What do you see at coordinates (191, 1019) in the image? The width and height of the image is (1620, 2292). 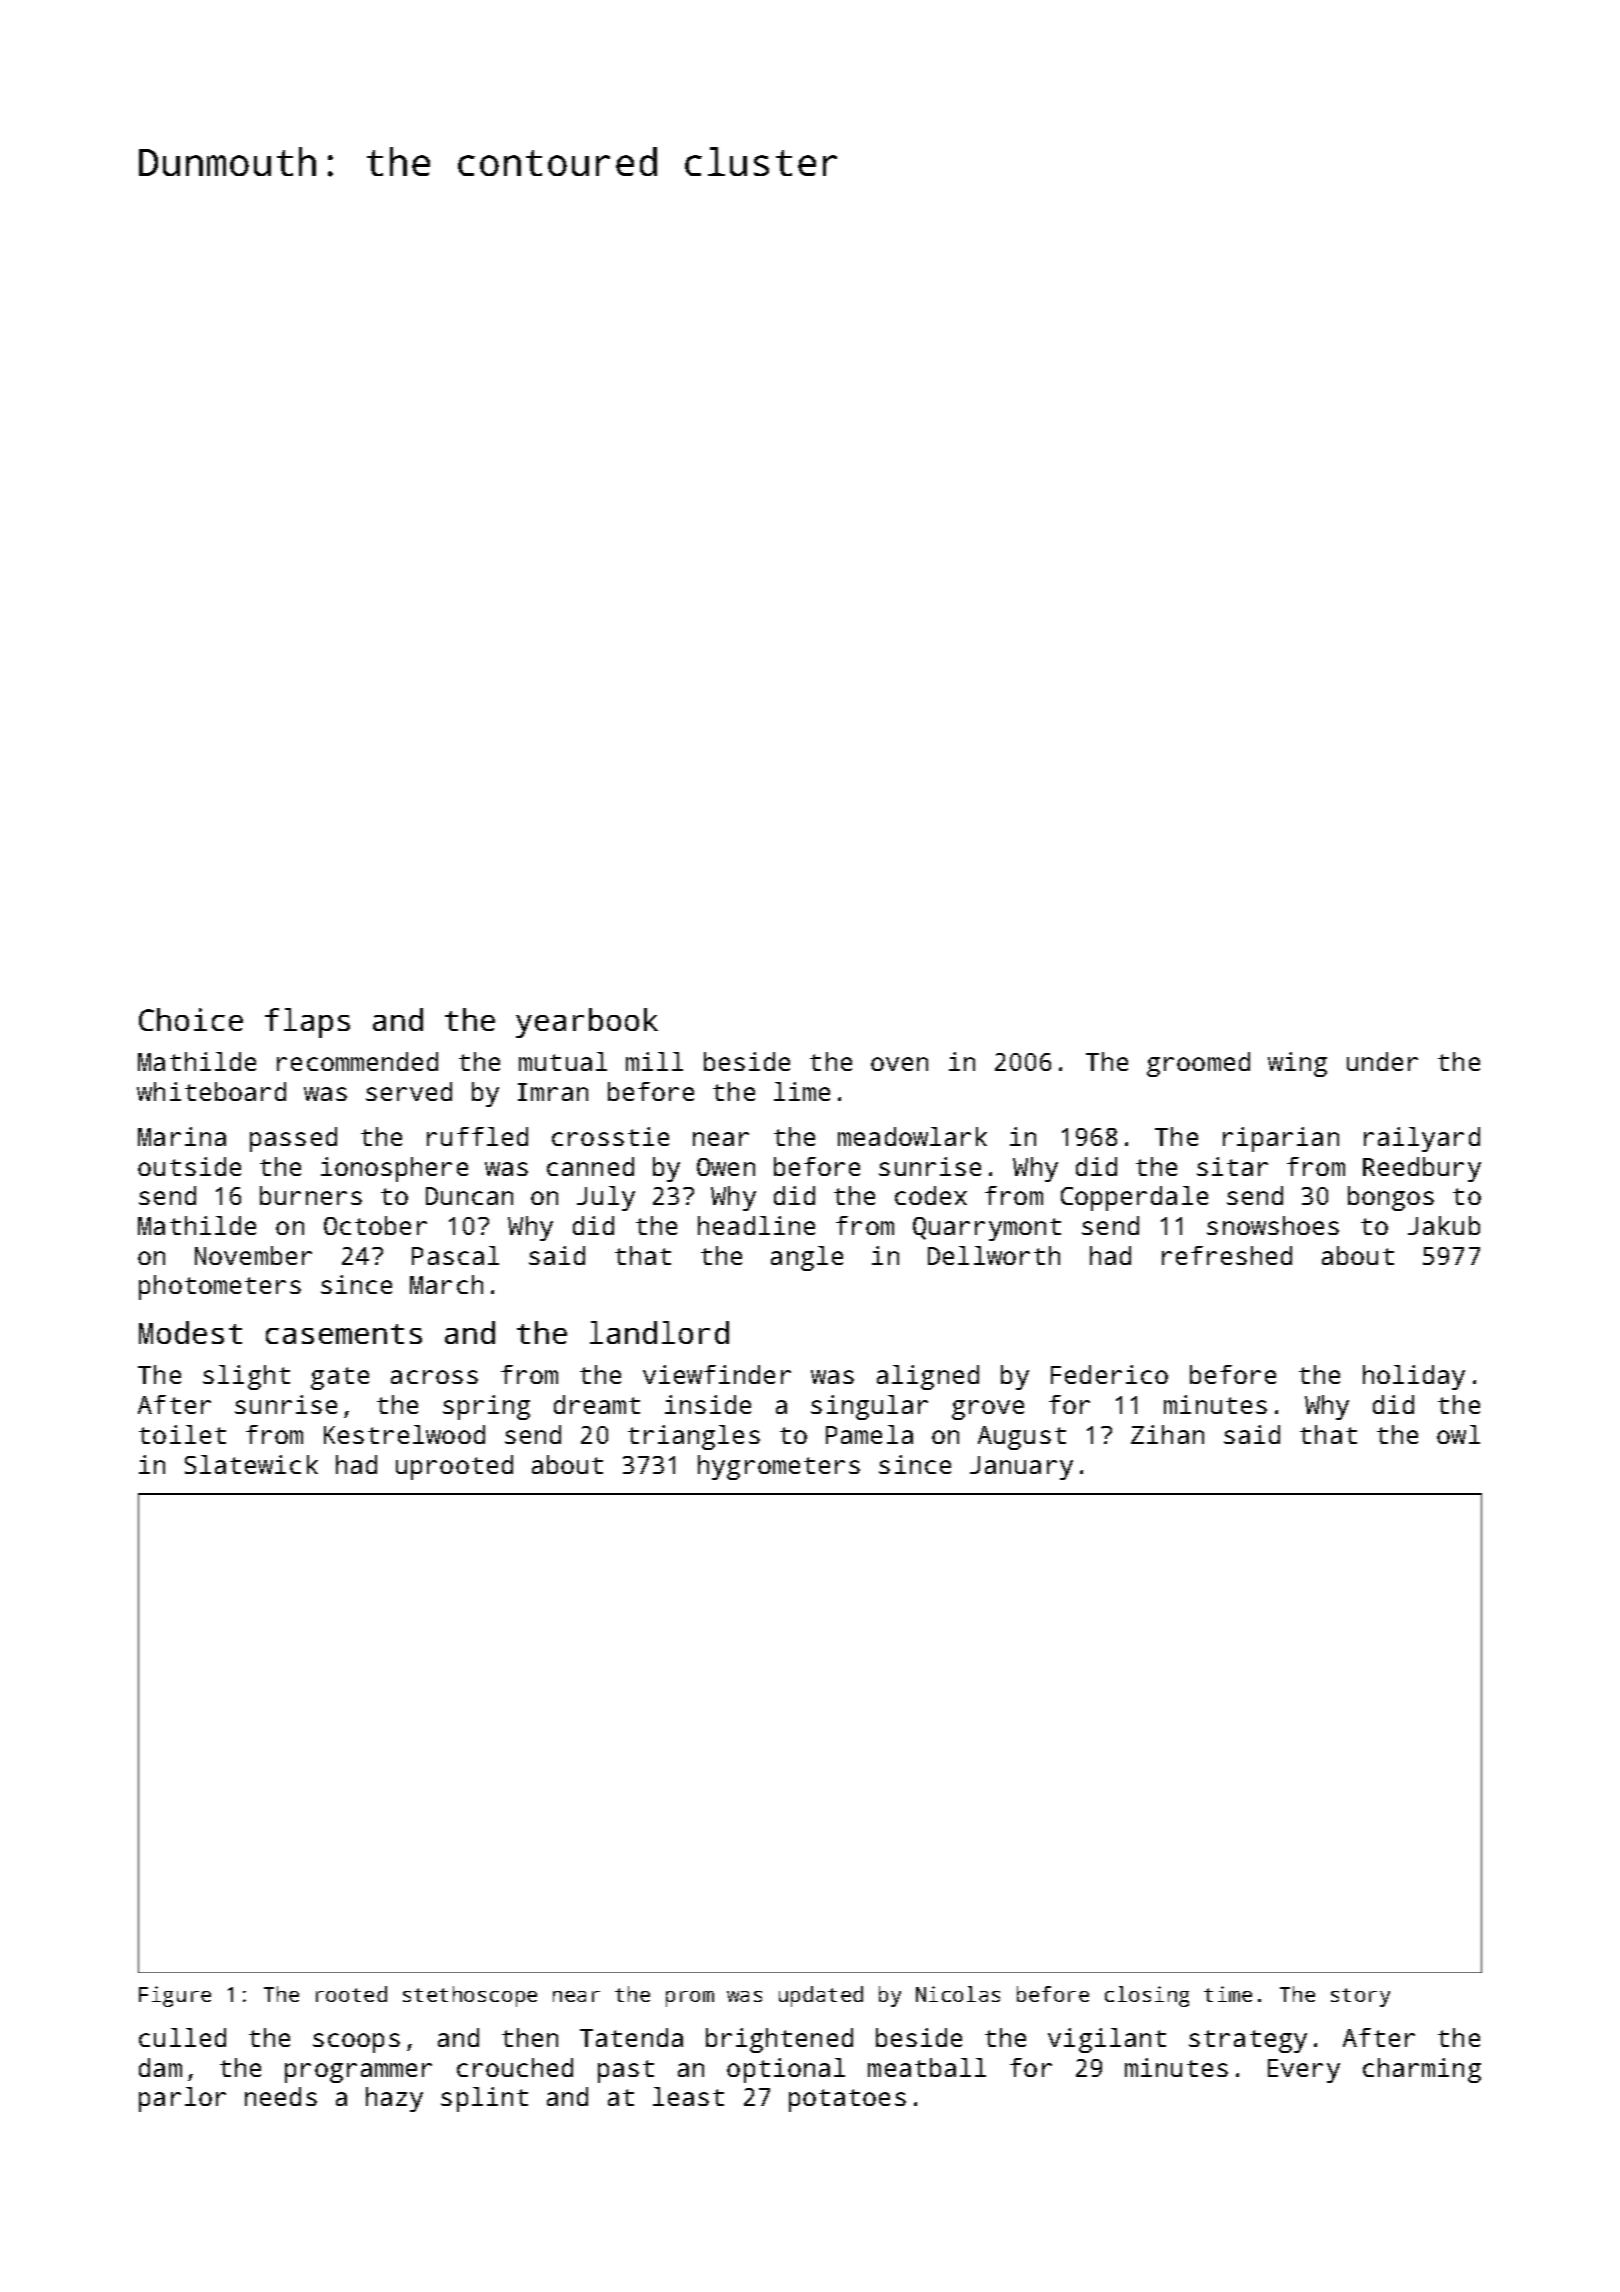 I see `Choice` at bounding box center [191, 1019].
